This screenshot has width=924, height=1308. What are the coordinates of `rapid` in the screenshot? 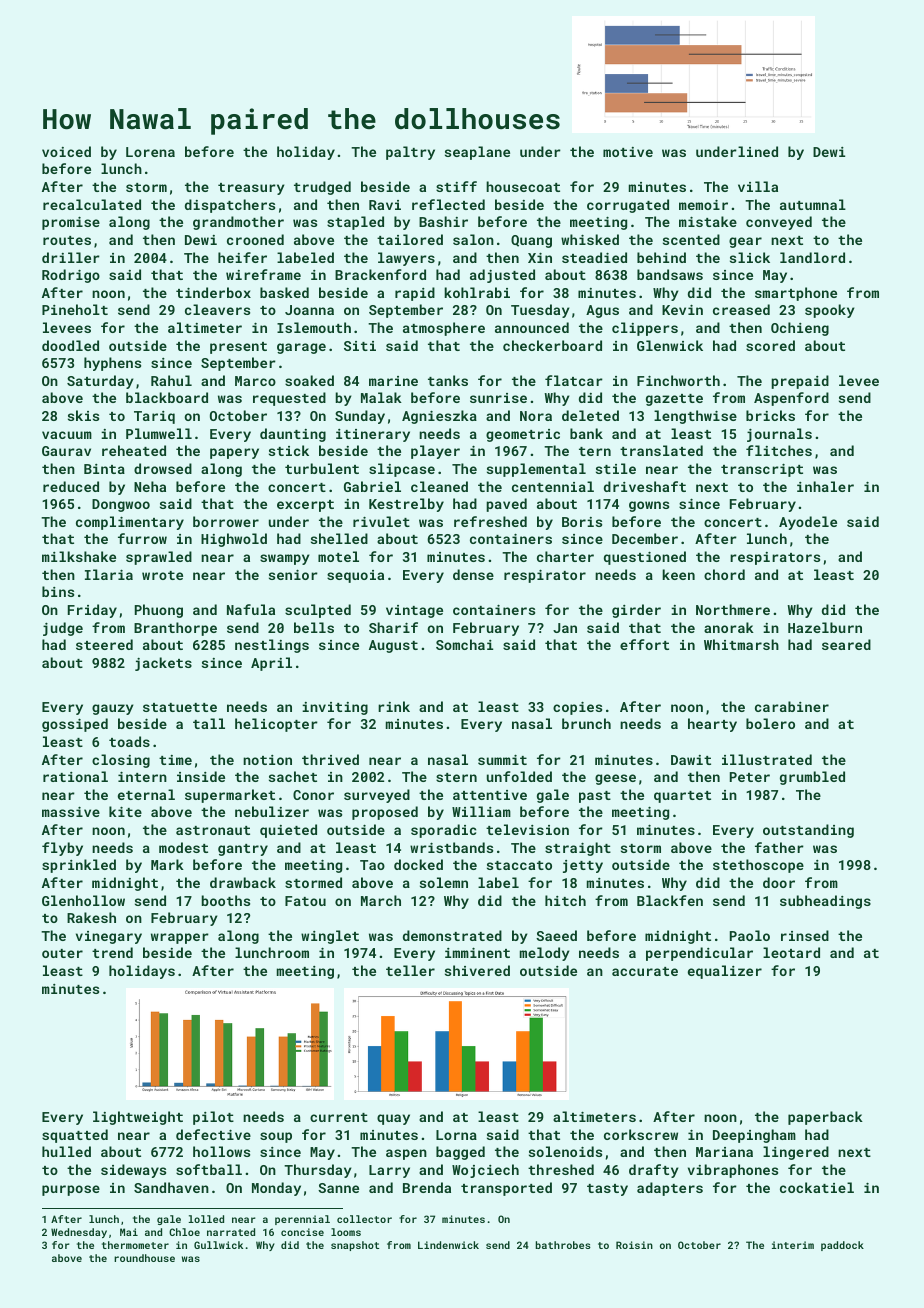 It's located at (415, 294).
